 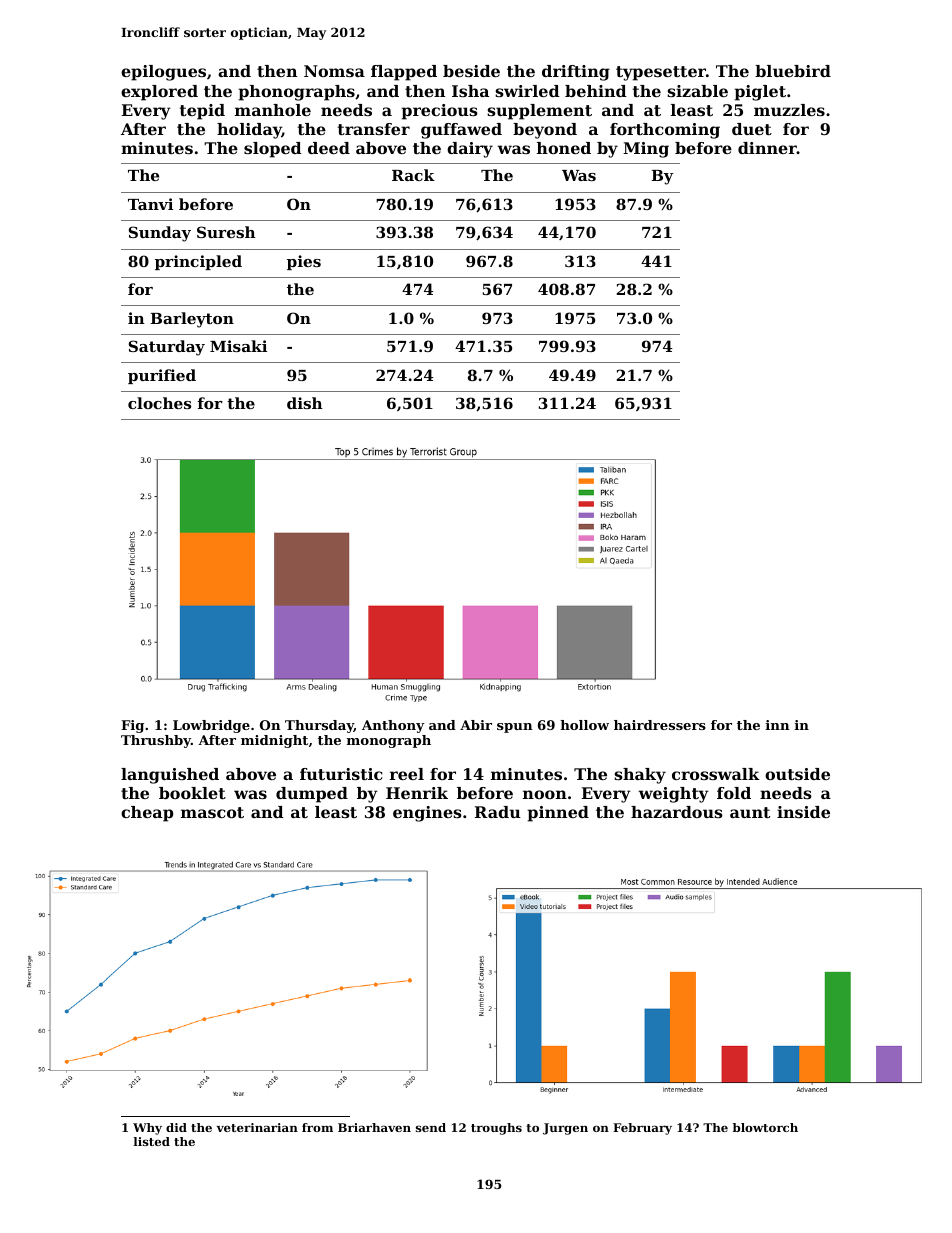 I want to click on mascot, so click(x=212, y=812).
